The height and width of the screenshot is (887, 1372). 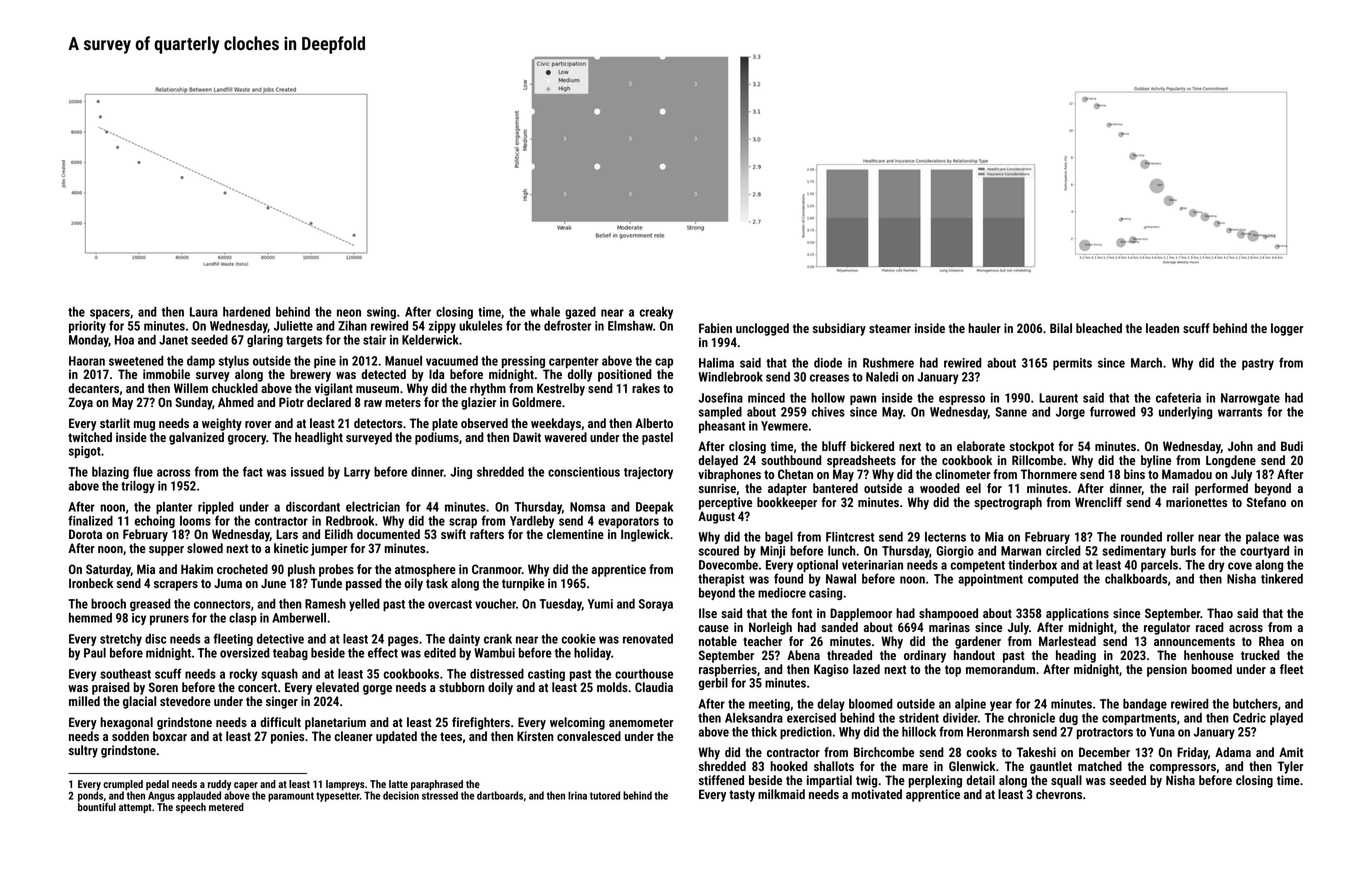 What do you see at coordinates (948, 614) in the screenshot?
I see `shampooed` at bounding box center [948, 614].
